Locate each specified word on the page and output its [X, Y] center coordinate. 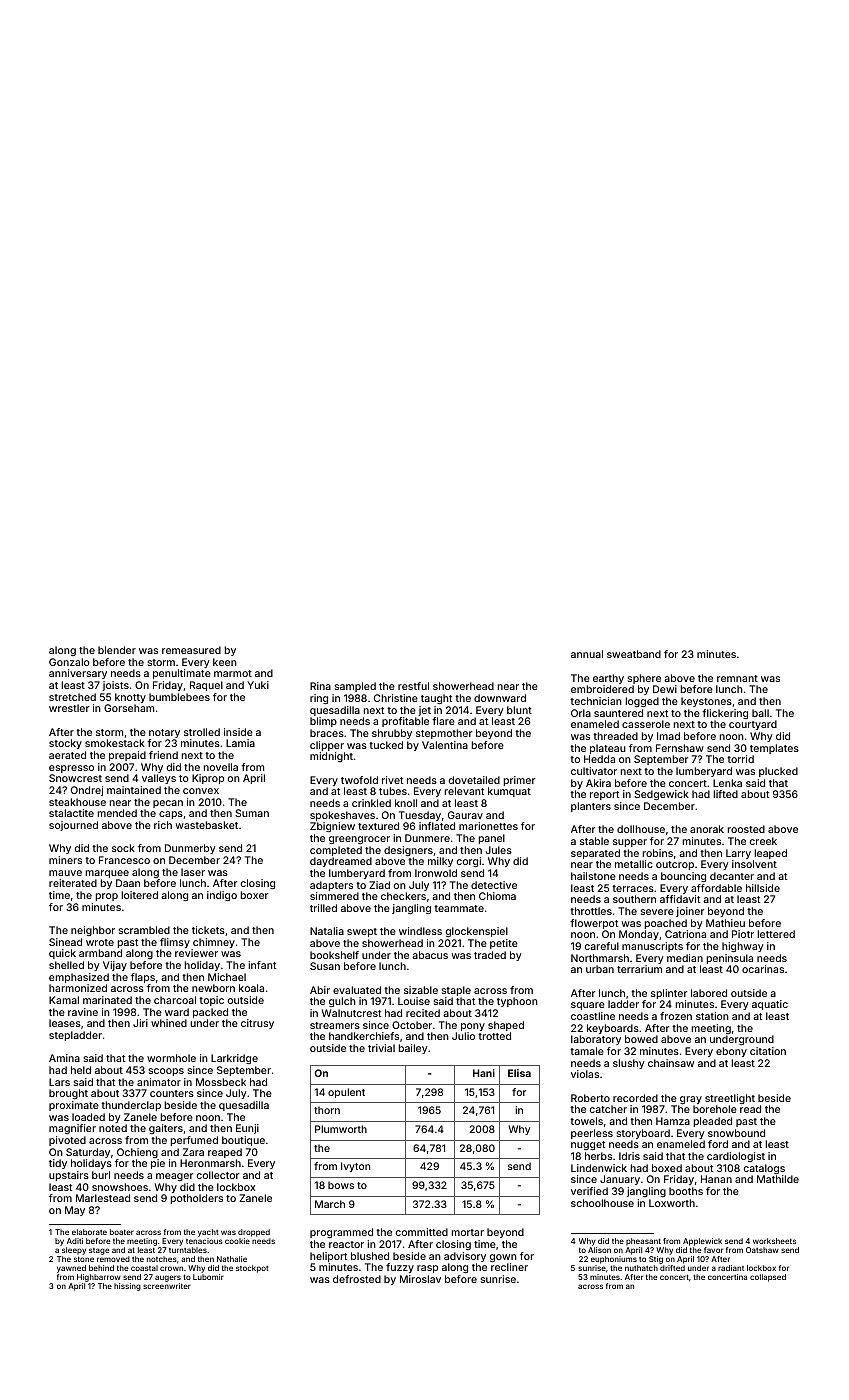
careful [602, 946]
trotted [494, 1036]
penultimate [182, 674]
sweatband [634, 654]
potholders [196, 1199]
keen [225, 662]
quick [62, 954]
